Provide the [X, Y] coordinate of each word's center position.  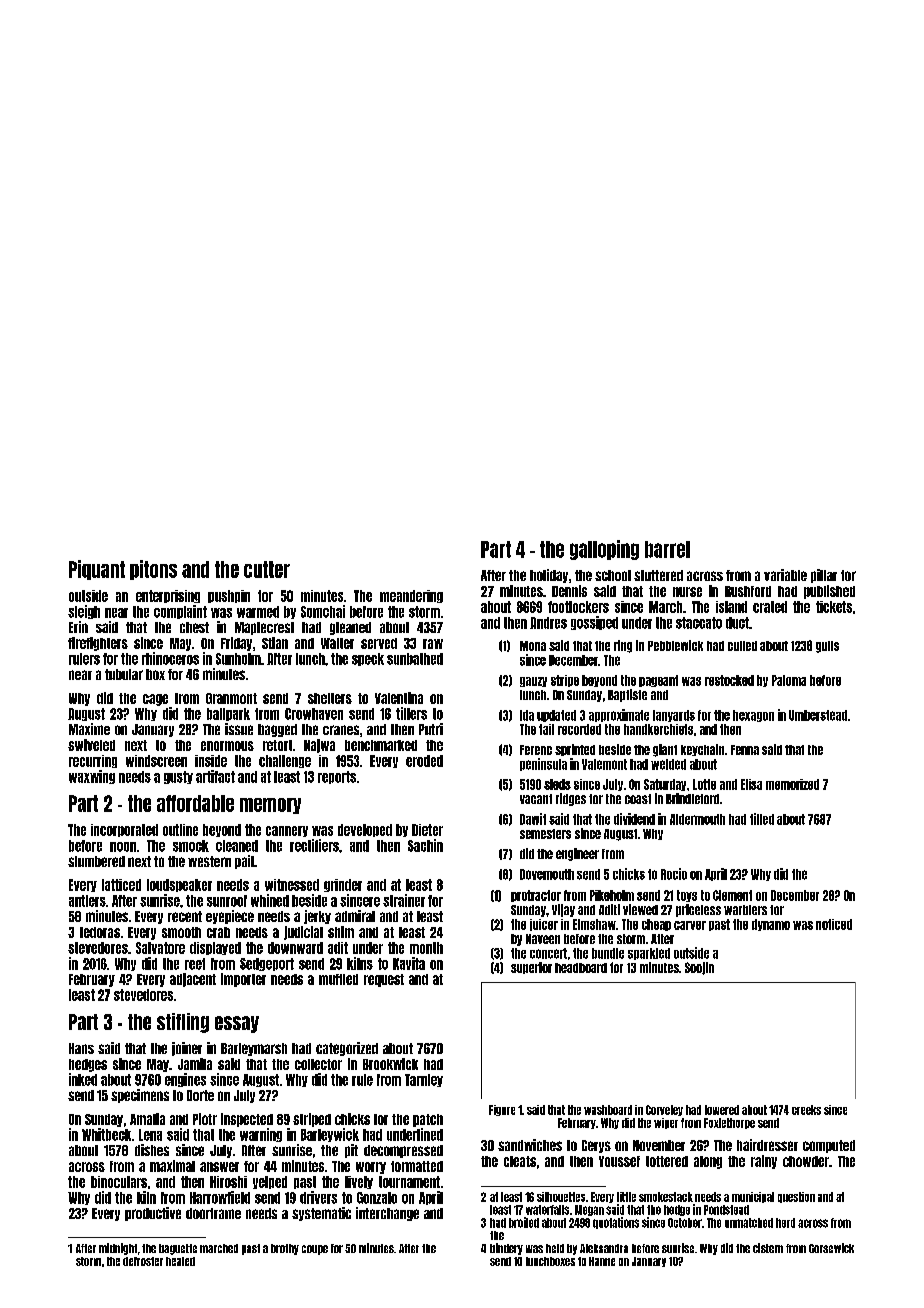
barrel [667, 549]
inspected [247, 1120]
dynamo [771, 925]
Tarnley [424, 1080]
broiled [524, 1222]
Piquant [97, 570]
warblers [745, 910]
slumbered [96, 861]
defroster [143, 1261]
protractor [536, 896]
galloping [604, 550]
